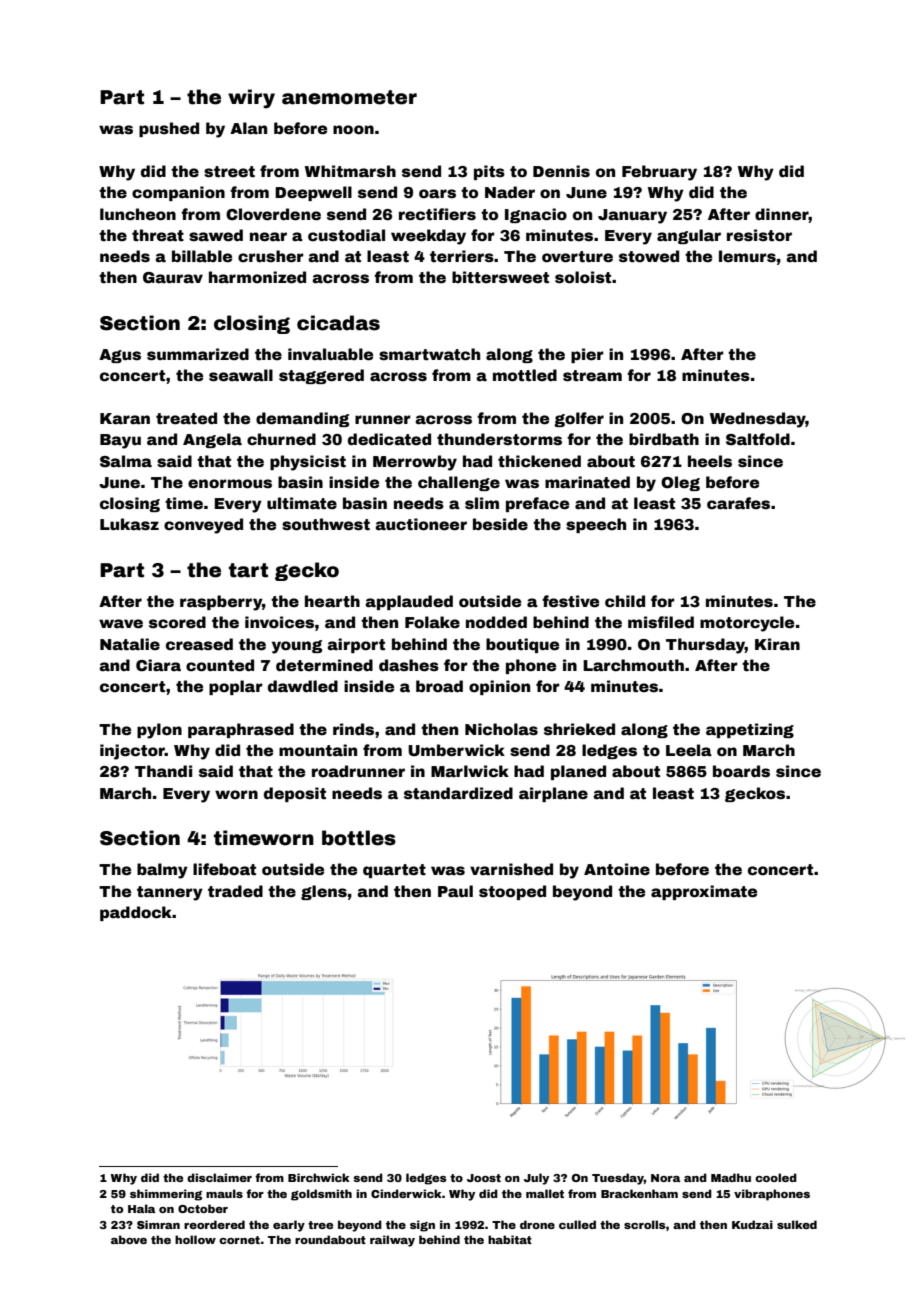  I want to click on Kiran, so click(777, 644).
